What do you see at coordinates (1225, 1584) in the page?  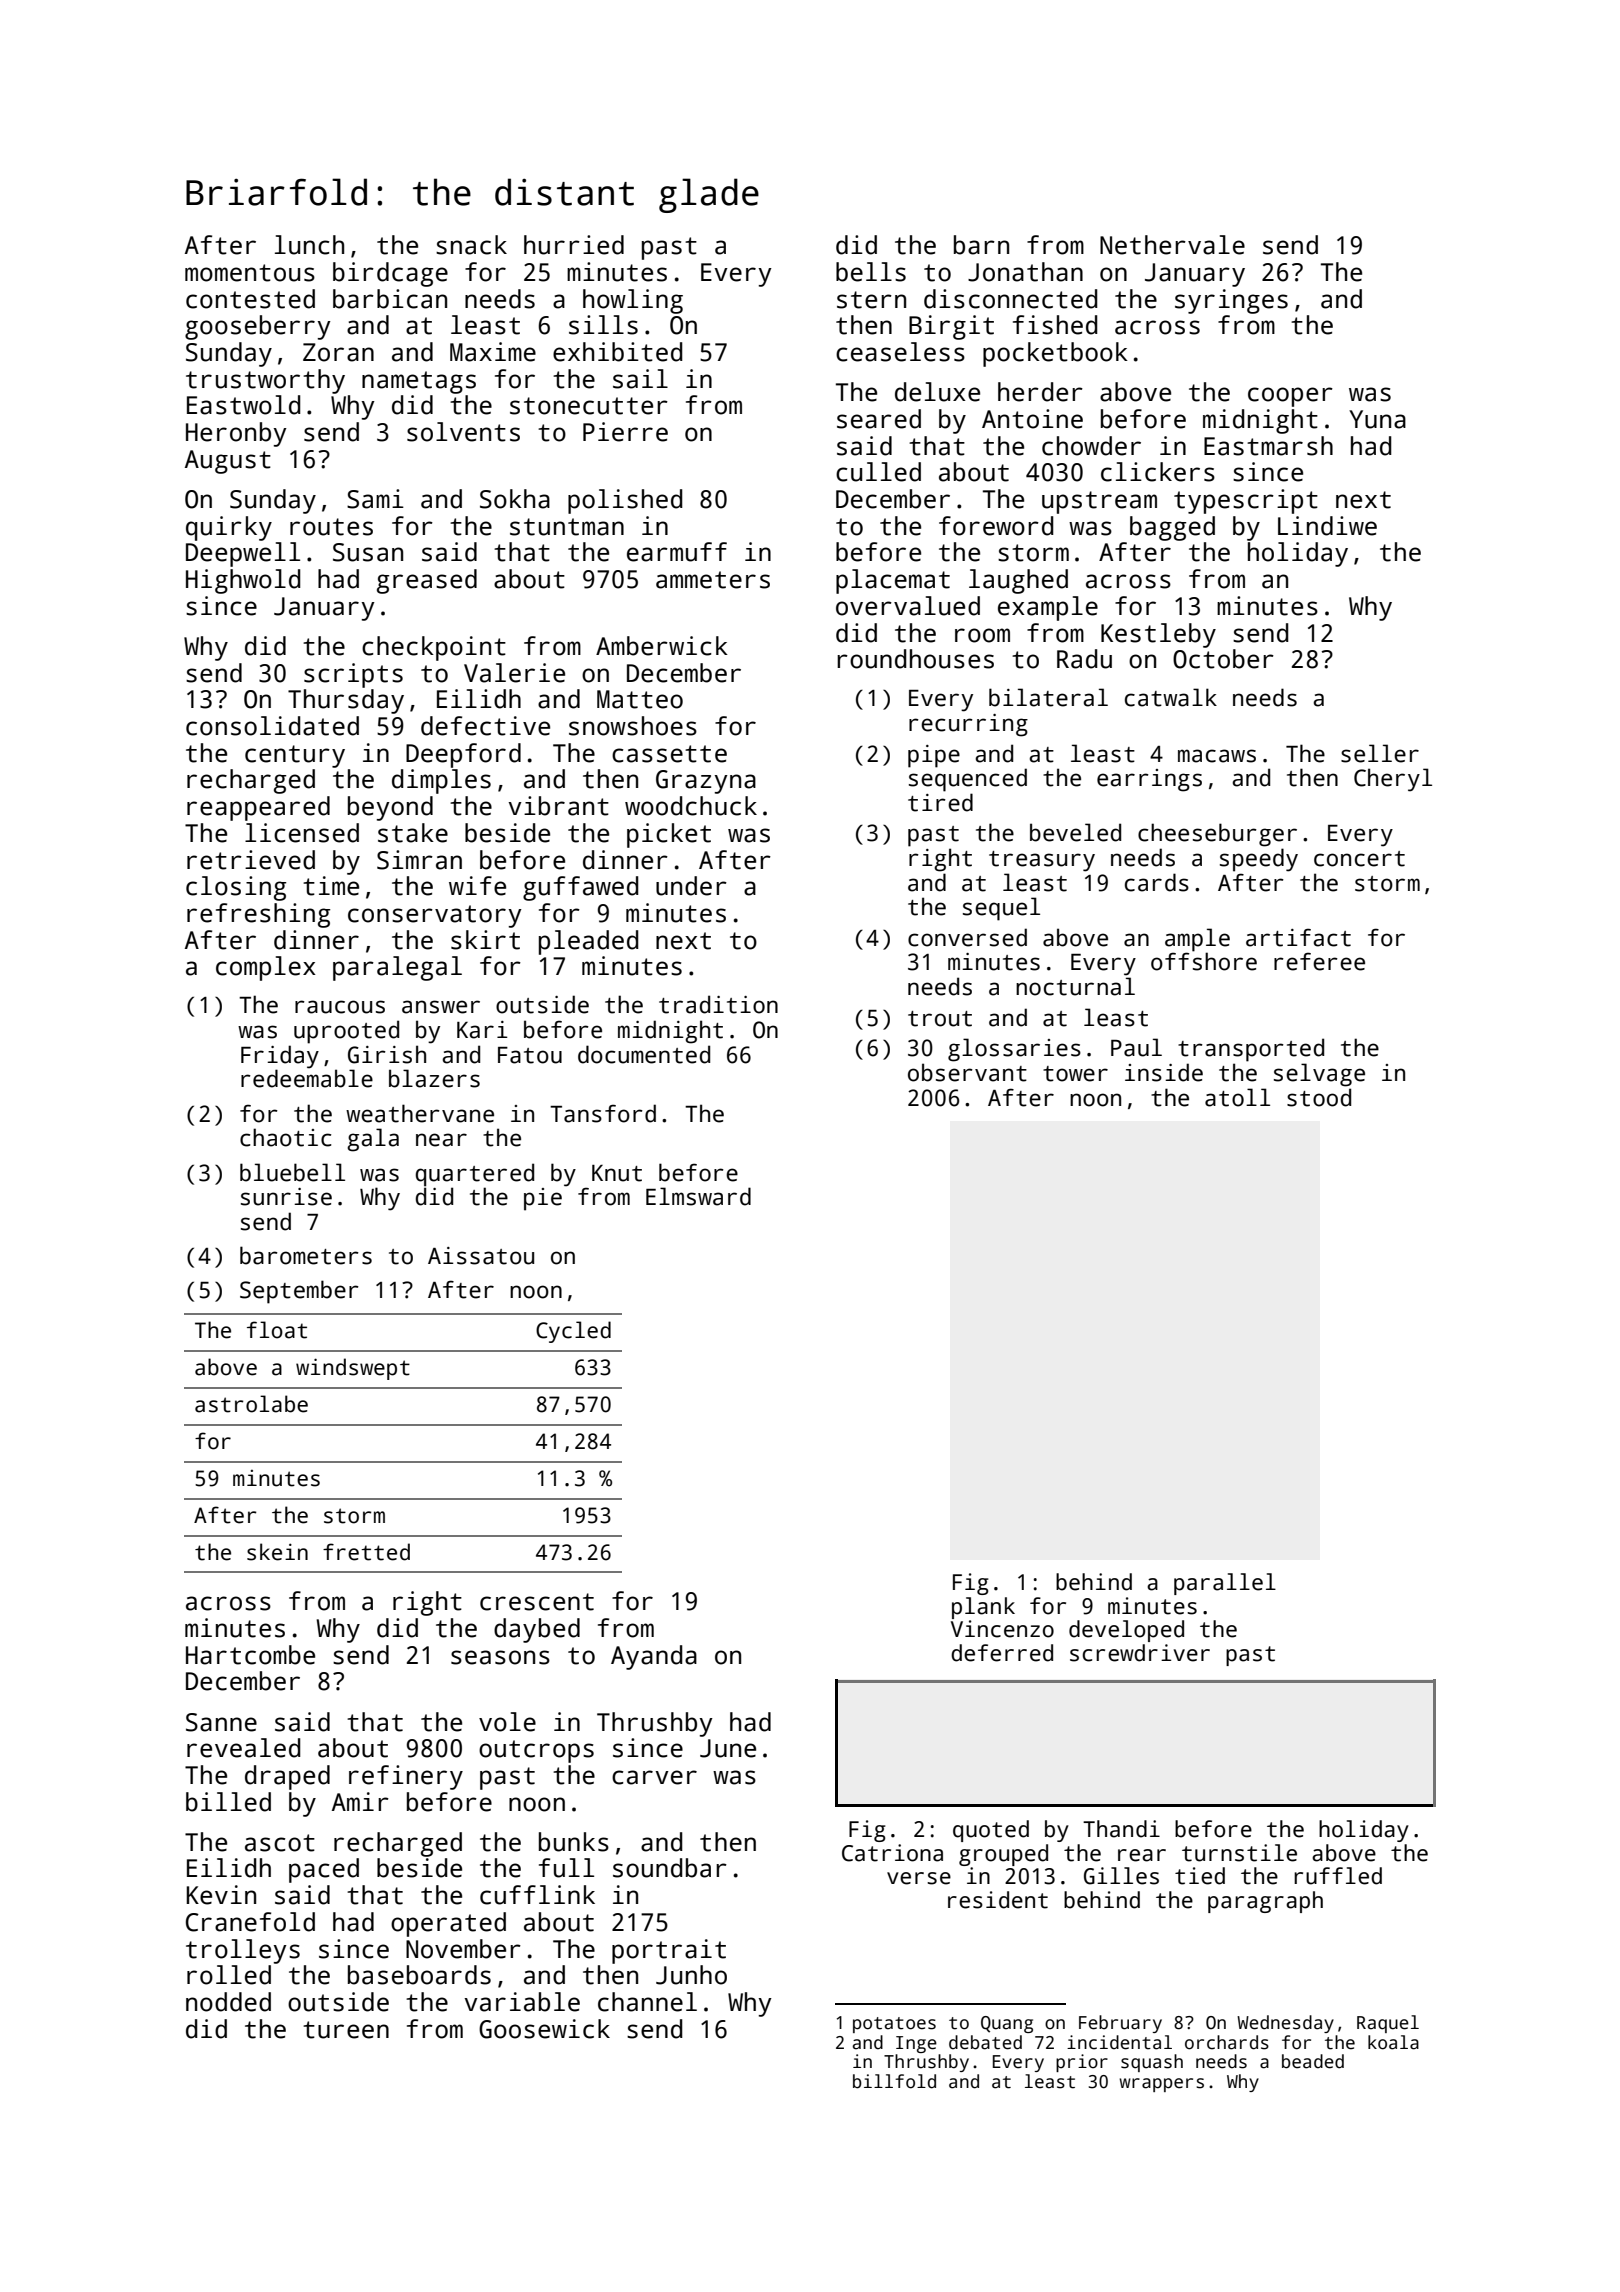 I see `parallel` at bounding box center [1225, 1584].
